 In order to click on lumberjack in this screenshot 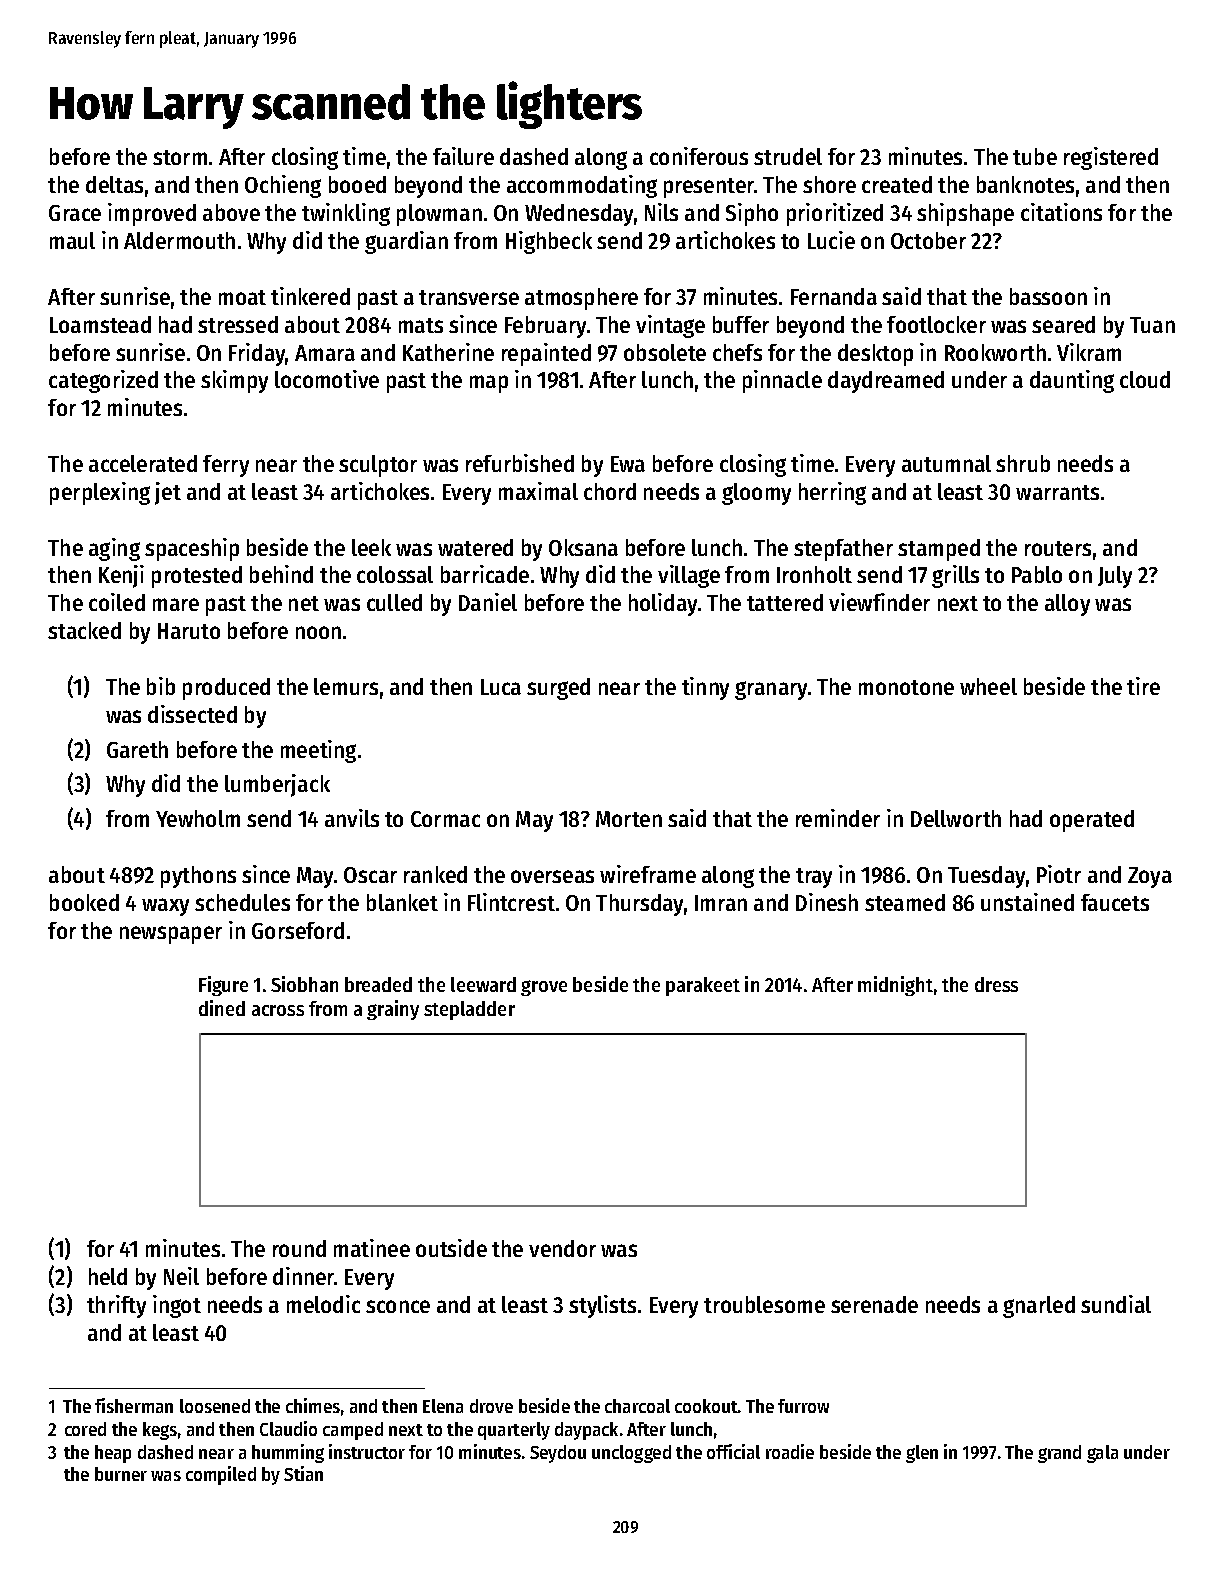, I will do `click(277, 785)`.
